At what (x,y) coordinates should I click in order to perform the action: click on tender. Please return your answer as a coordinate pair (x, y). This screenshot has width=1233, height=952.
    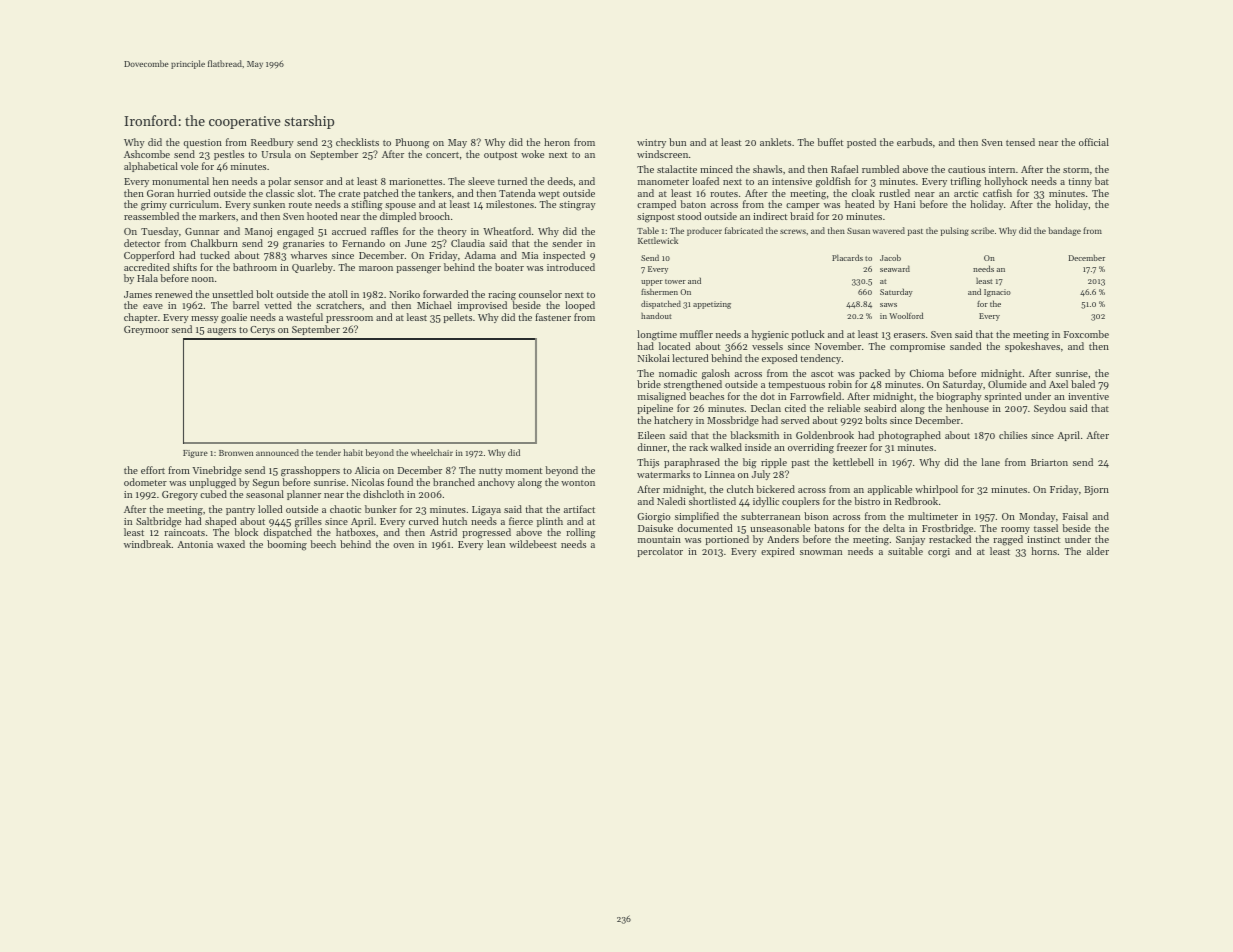
    Looking at the image, I should click on (328, 452).
